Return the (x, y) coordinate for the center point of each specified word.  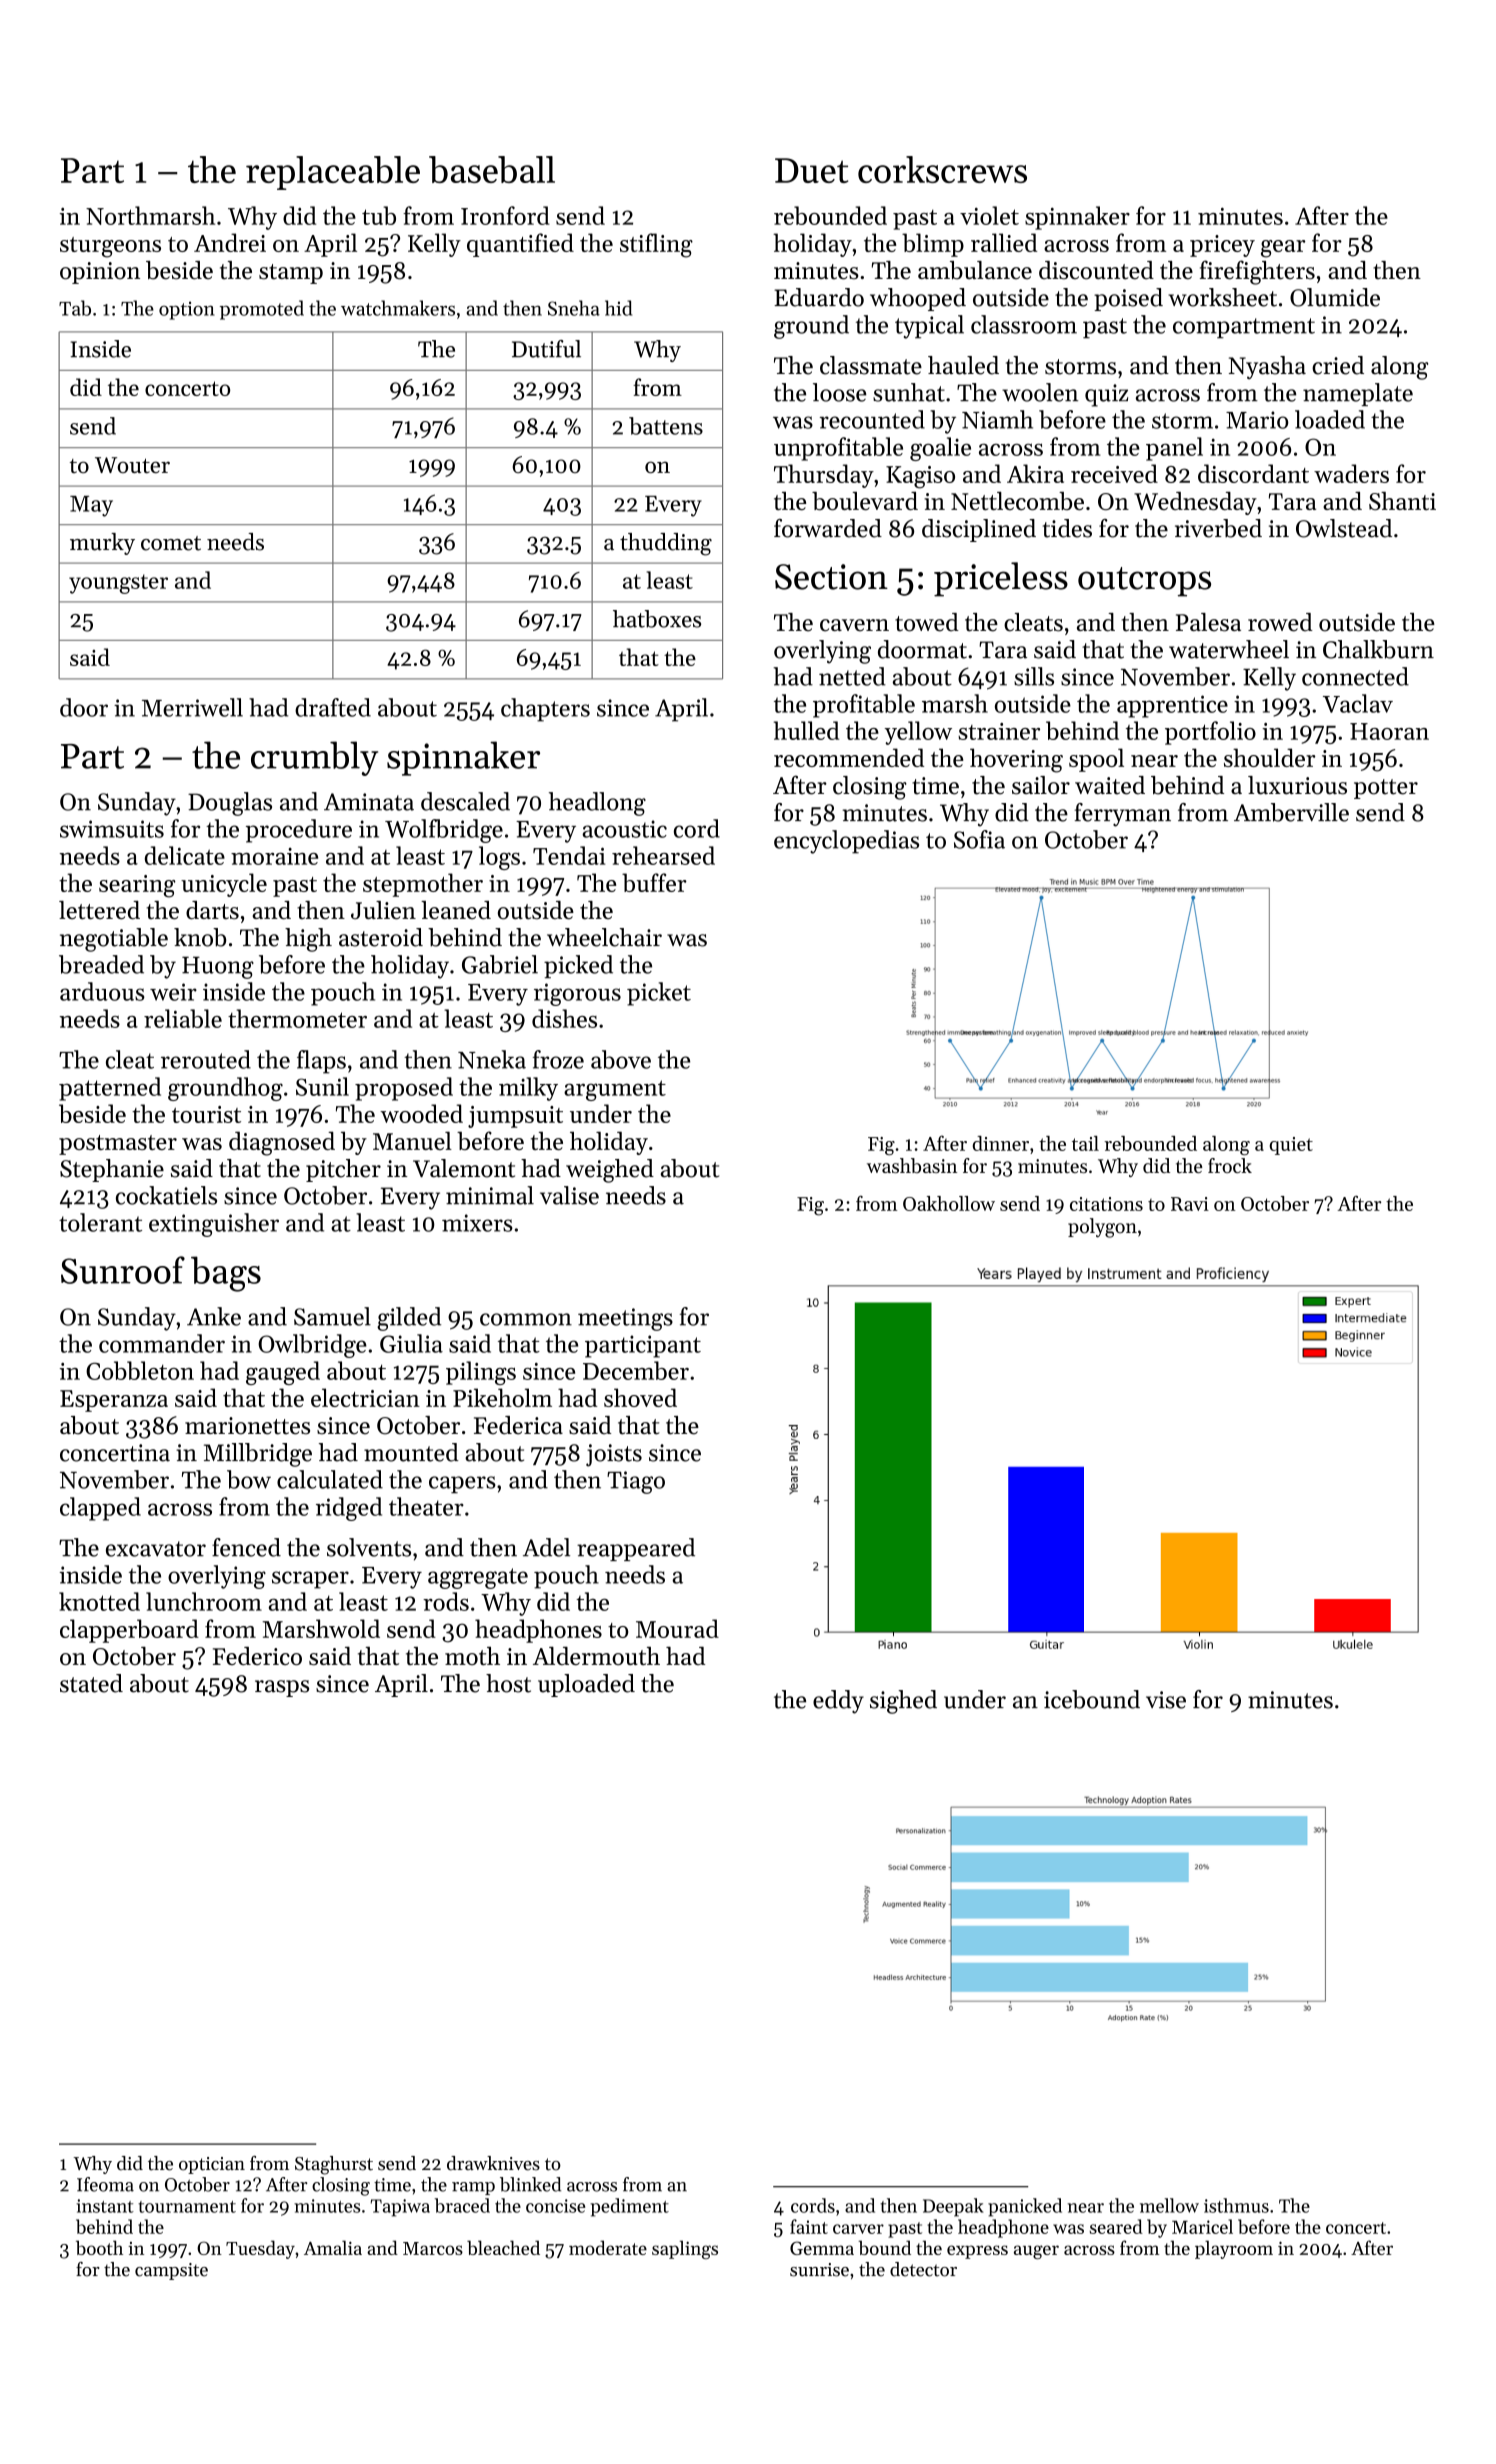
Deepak (953, 2207)
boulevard (865, 501)
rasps (282, 1688)
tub (379, 215)
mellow (1169, 2205)
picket (659, 994)
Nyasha (1267, 367)
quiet (1291, 1146)
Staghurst (334, 2165)
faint (809, 2226)
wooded (421, 1113)
